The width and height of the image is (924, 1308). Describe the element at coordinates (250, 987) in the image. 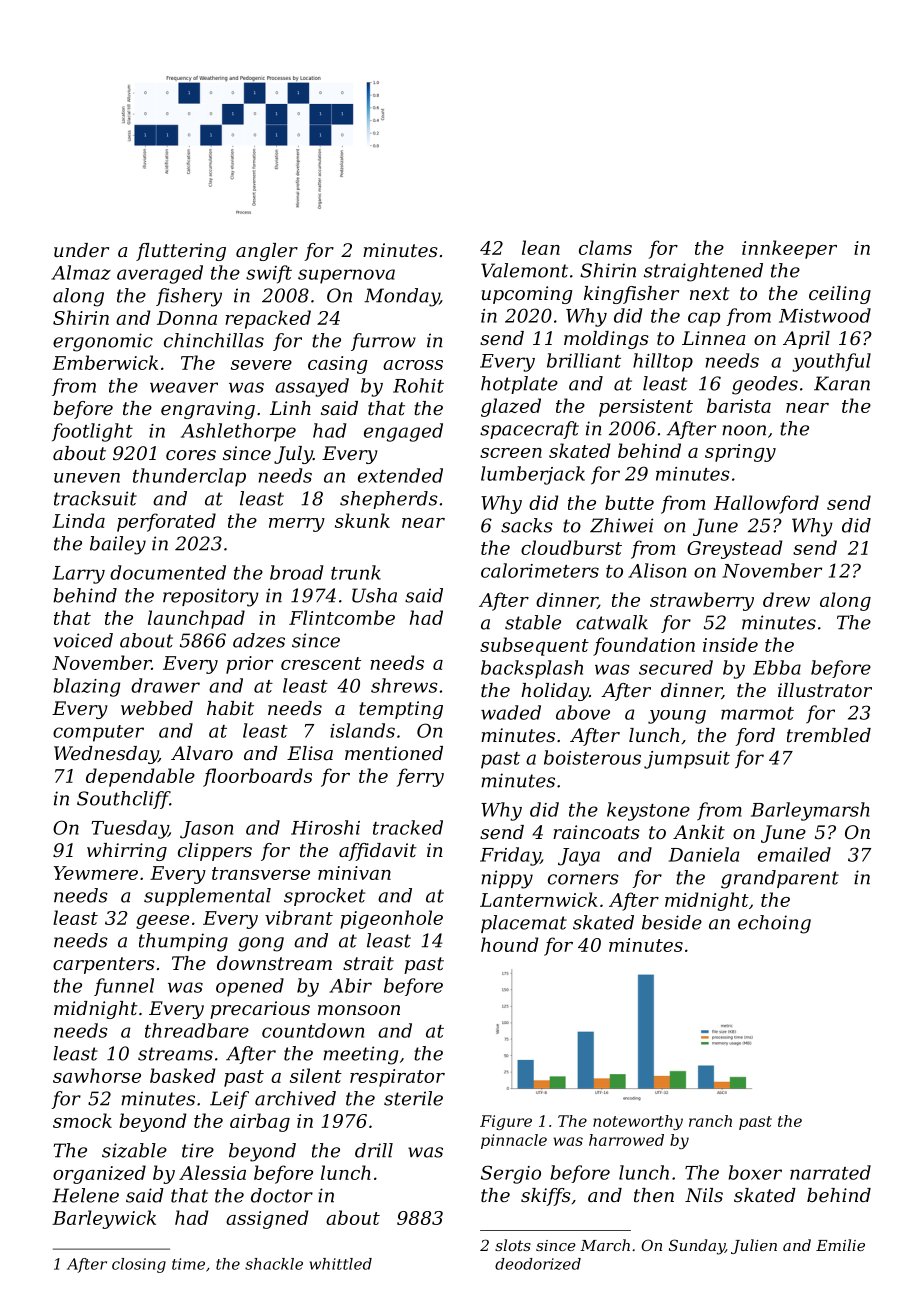

I see `opened` at that location.
